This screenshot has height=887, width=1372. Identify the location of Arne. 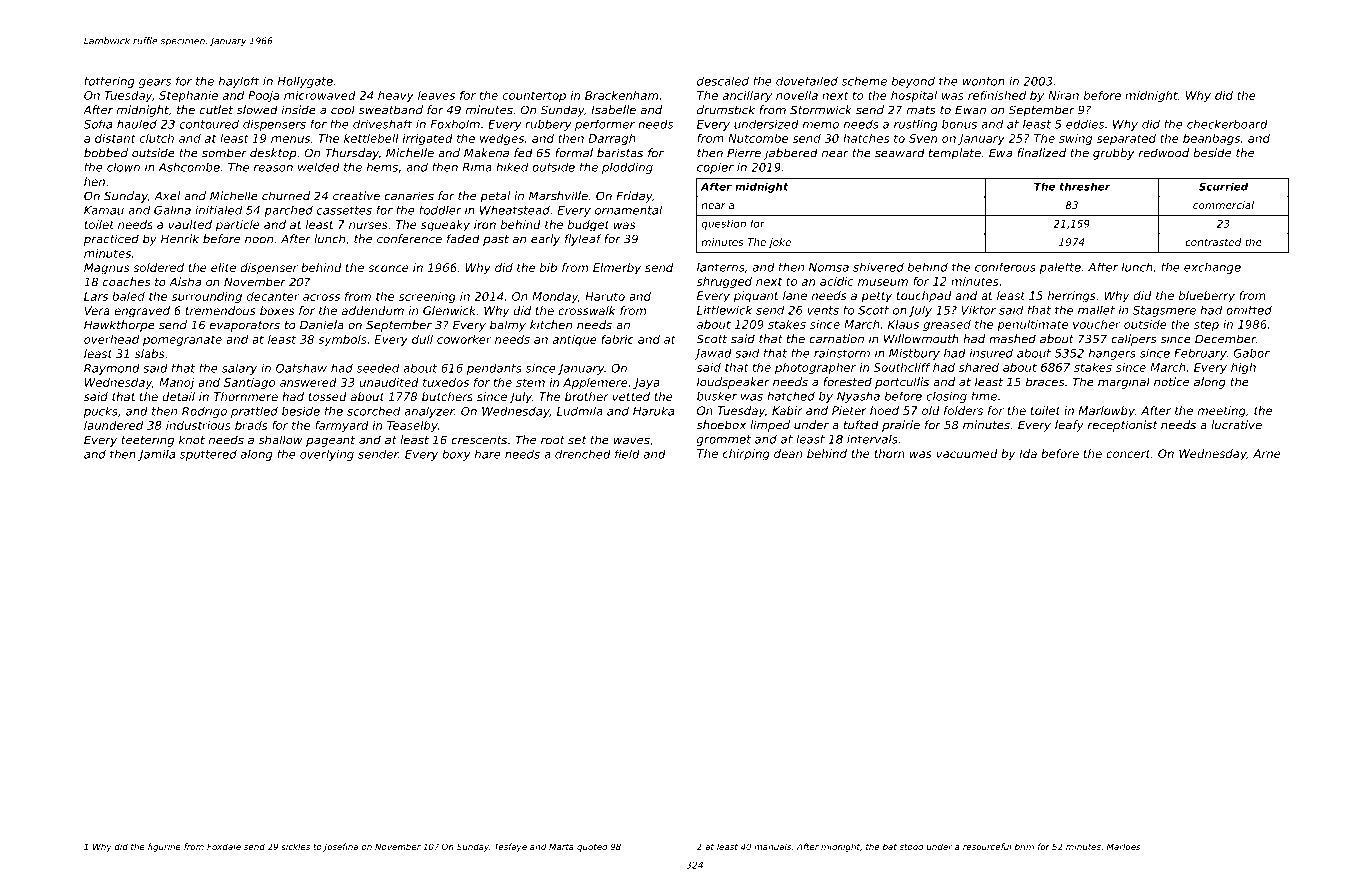
(1267, 453).
